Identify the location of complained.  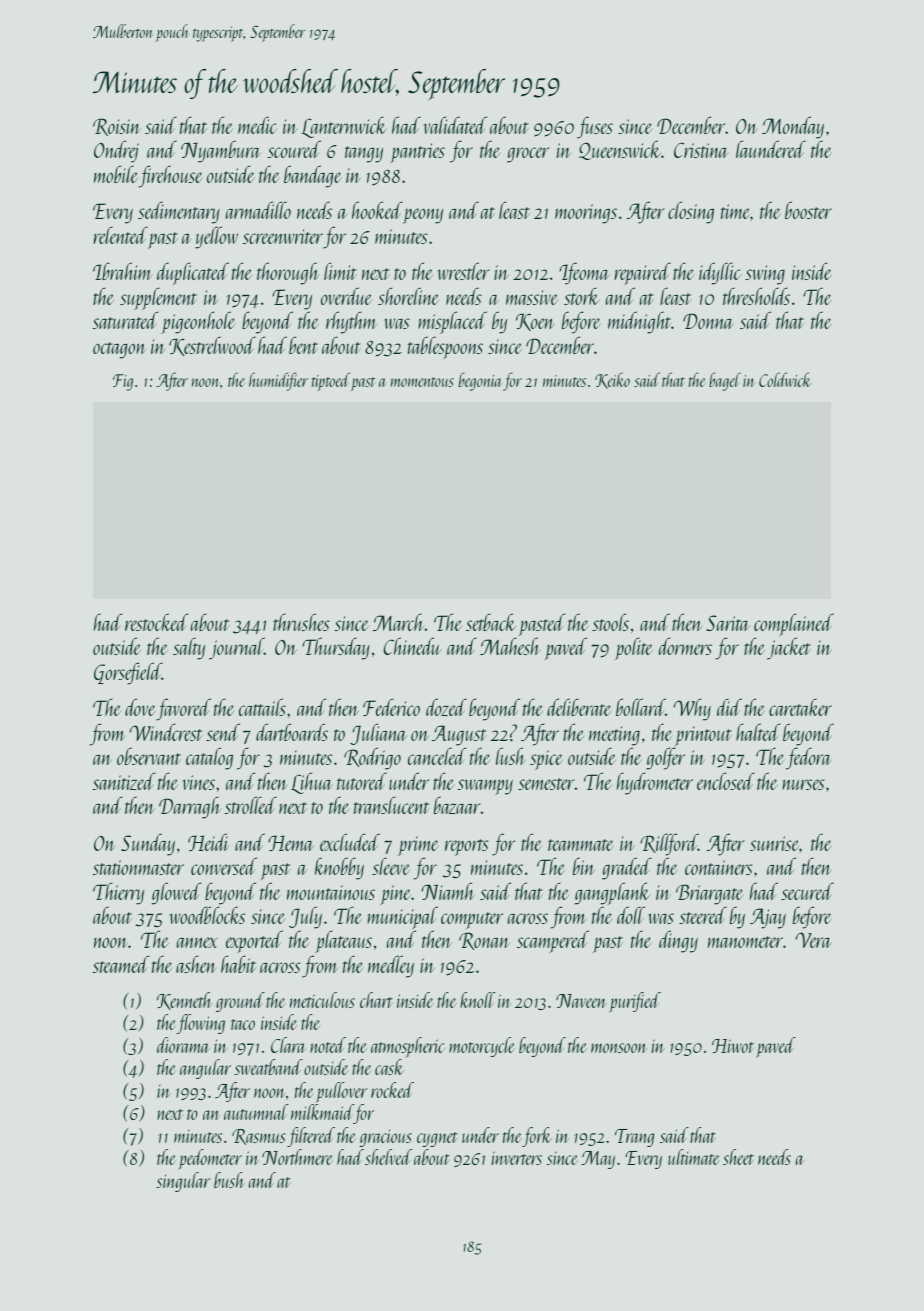
(794, 624).
